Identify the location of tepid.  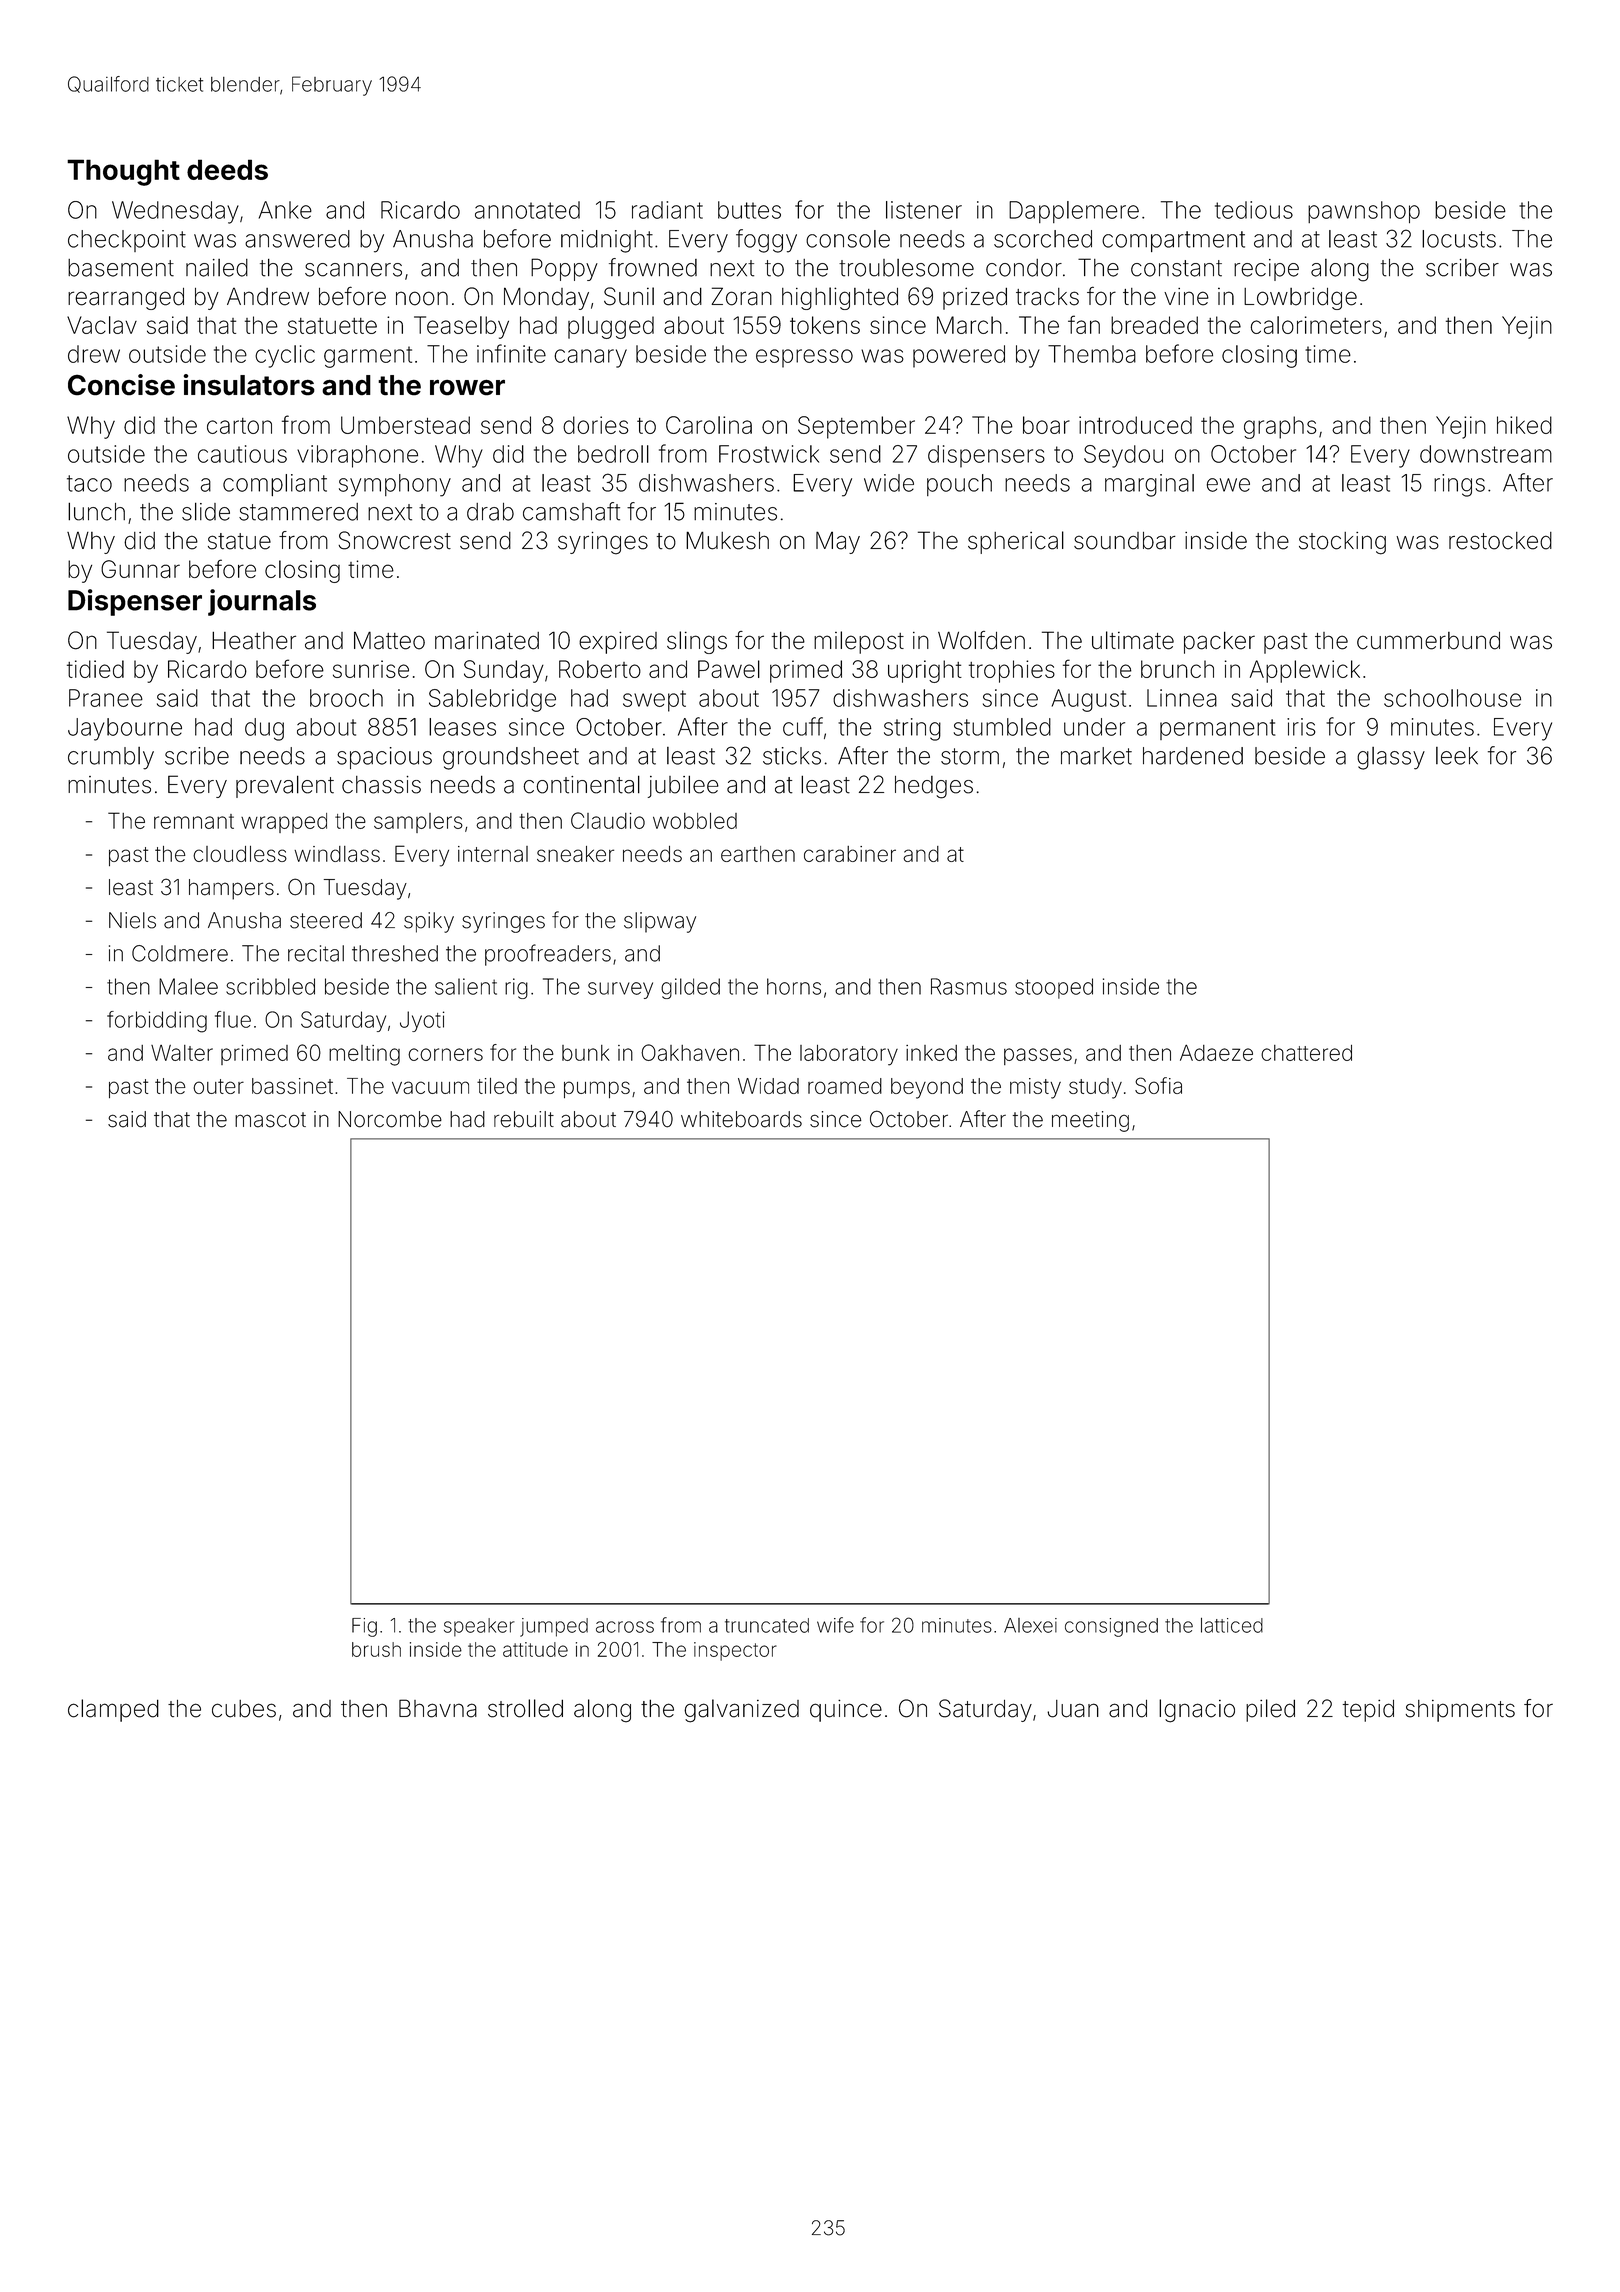
(1368, 1711).
